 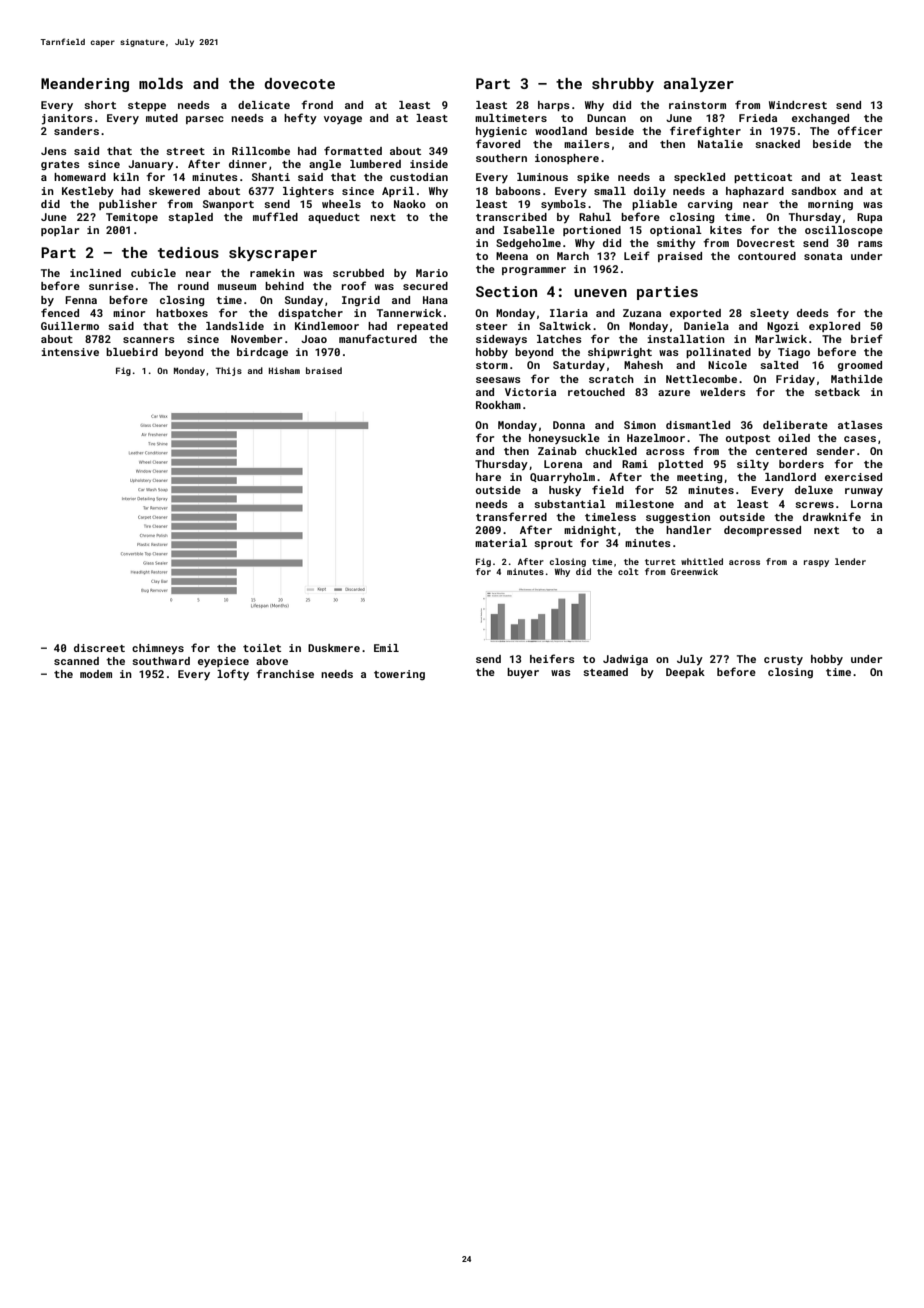 I want to click on dovecote, so click(x=299, y=83).
